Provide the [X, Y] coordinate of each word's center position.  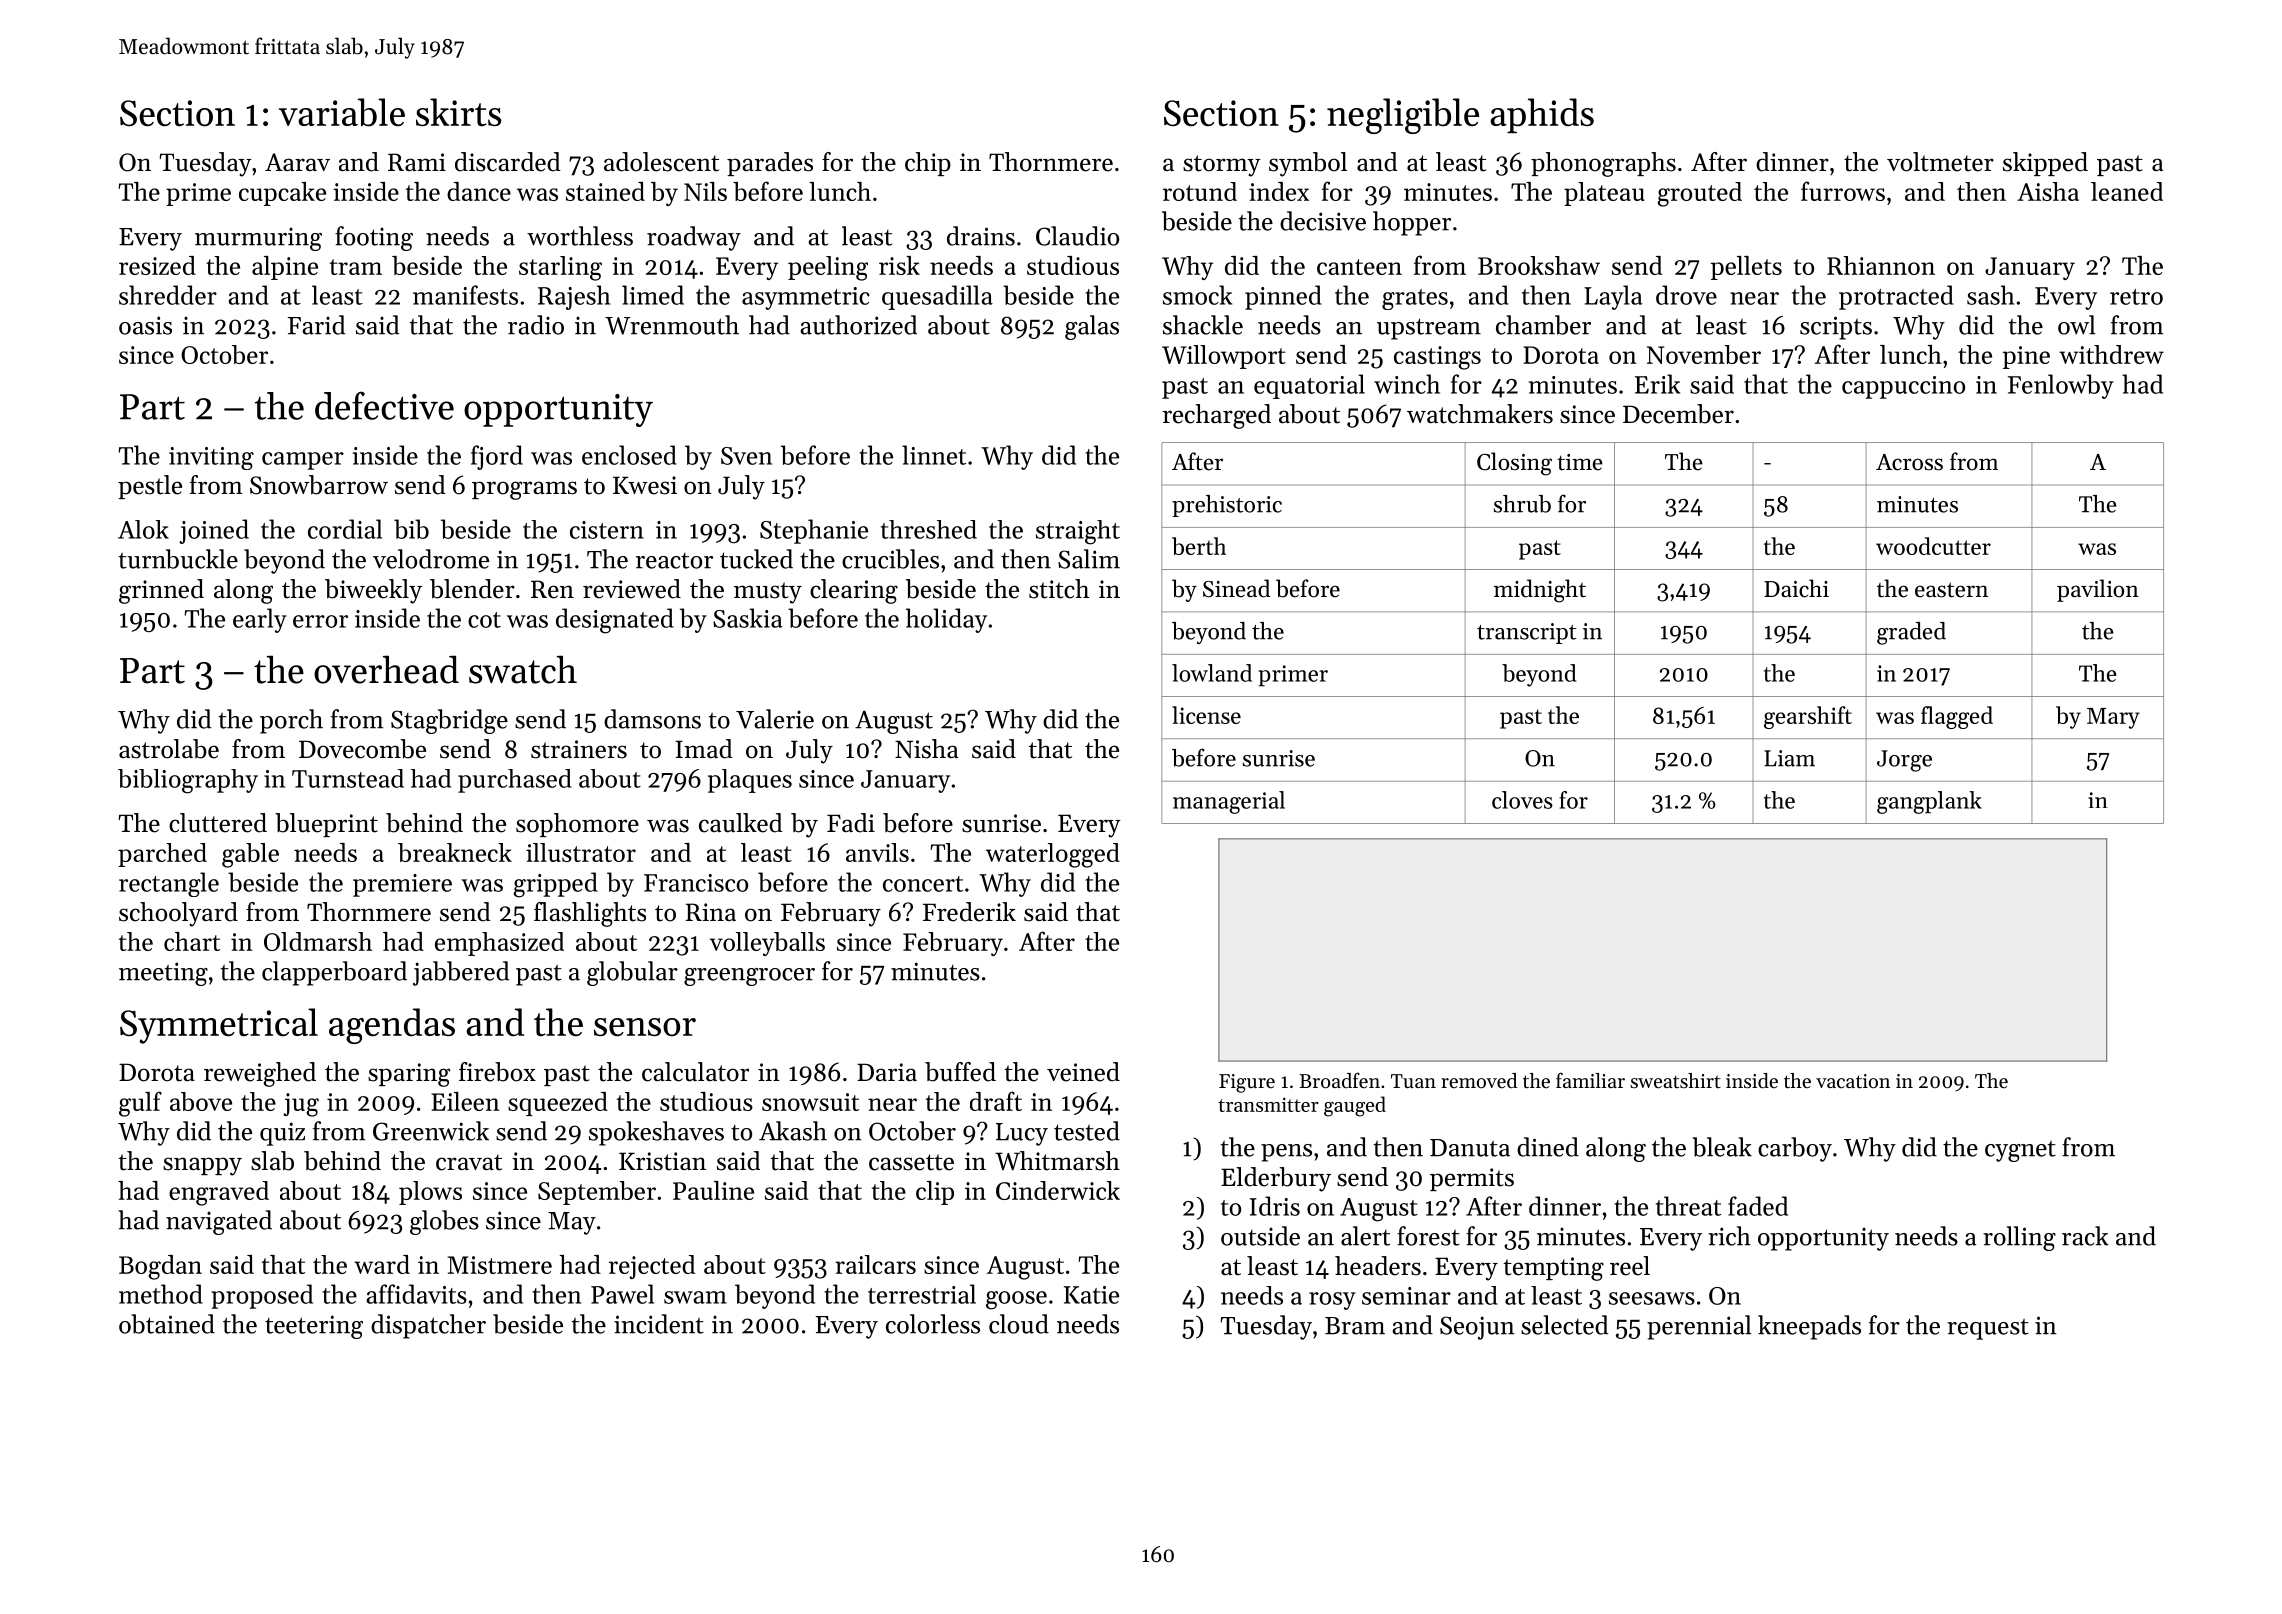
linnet [934, 455]
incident [659, 1324]
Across [1909, 462]
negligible [1403, 116]
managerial [1229, 802]
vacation [1853, 1081]
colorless [933, 1324]
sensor [645, 1027]
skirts [458, 112]
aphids [1542, 115]
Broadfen [1339, 1080]
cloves [1522, 800]
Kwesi [645, 485]
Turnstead [348, 778]
